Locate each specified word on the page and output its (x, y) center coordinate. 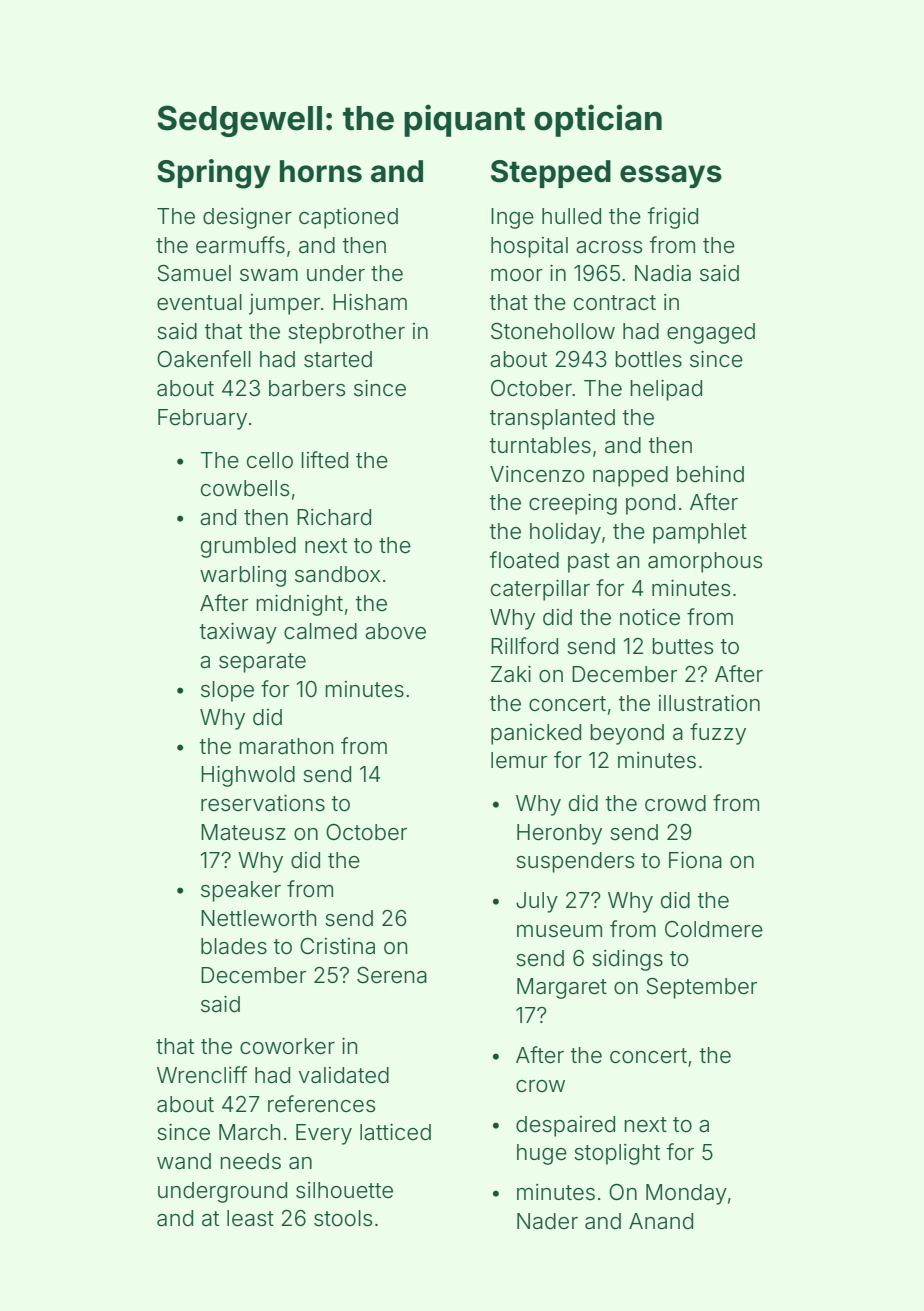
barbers (307, 388)
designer (247, 218)
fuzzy (718, 734)
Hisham (370, 302)
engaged (711, 333)
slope (227, 691)
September (701, 988)
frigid (672, 218)
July (537, 902)
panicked (536, 734)
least (250, 1218)
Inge (512, 218)
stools (343, 1218)
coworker (287, 1046)
